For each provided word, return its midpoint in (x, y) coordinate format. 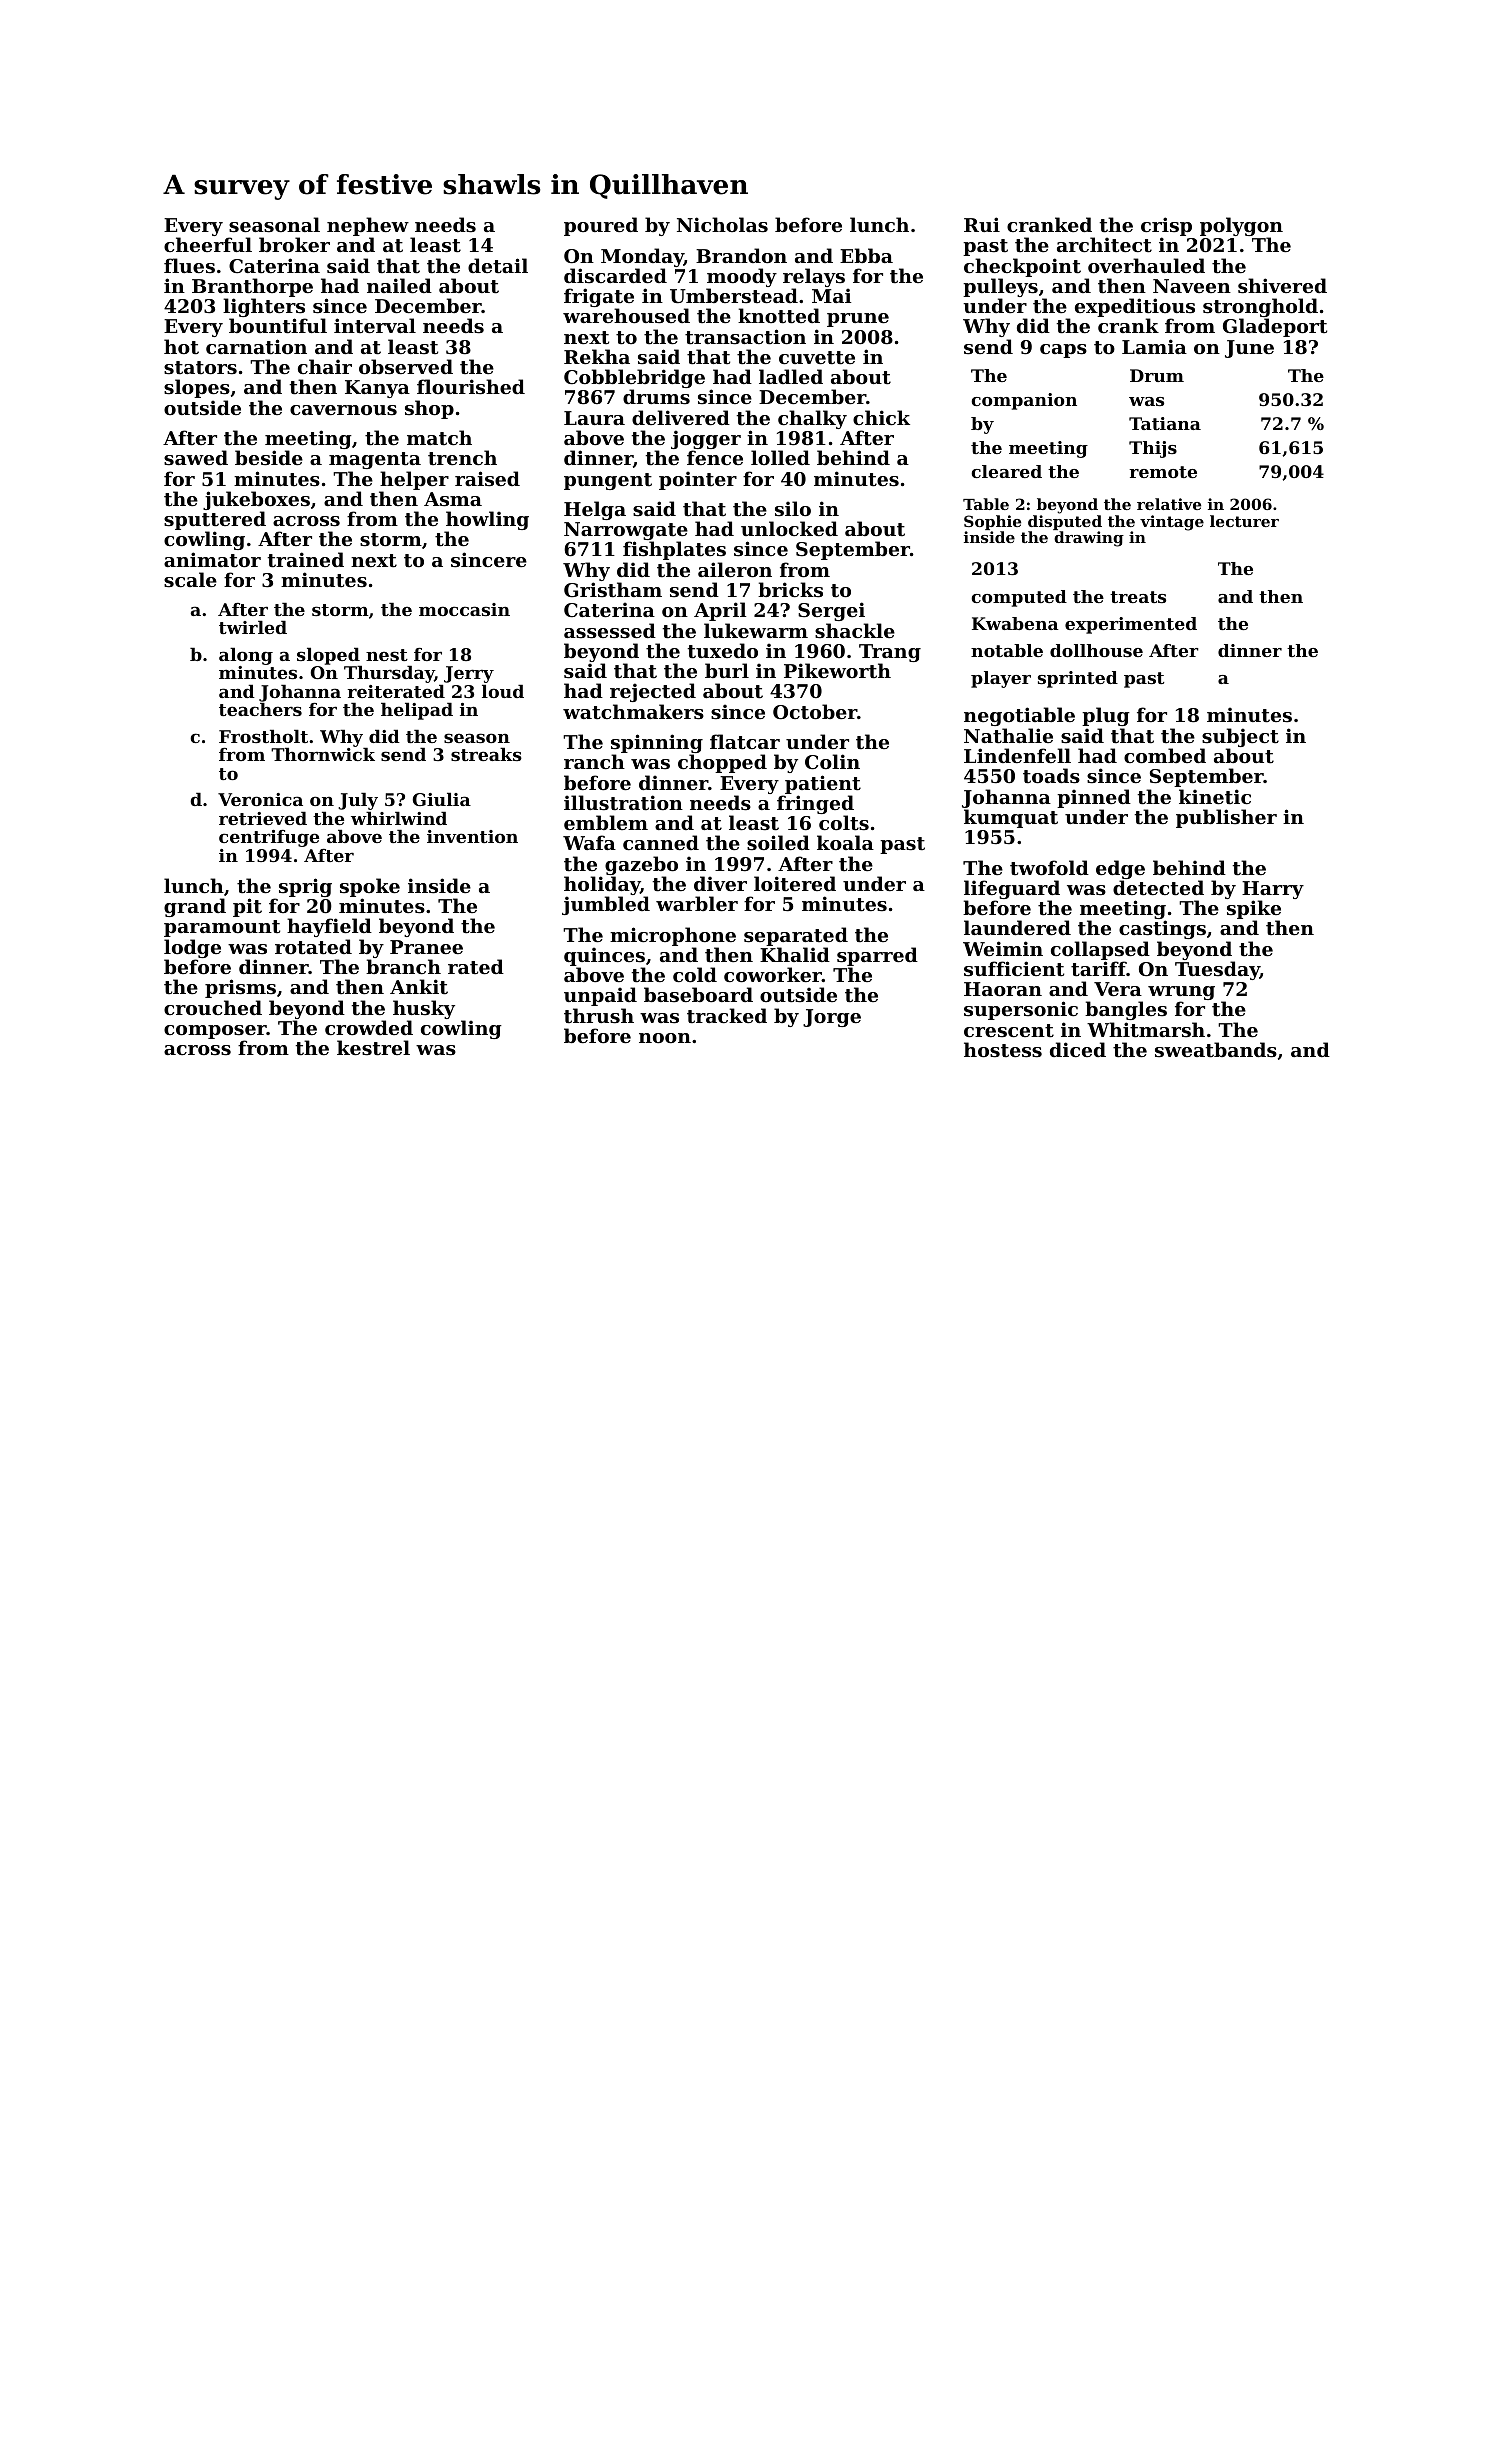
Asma (453, 499)
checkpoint (1022, 267)
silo (793, 508)
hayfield (329, 927)
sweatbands (1216, 1050)
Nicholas (722, 224)
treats (1138, 597)
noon (665, 1038)
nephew (368, 227)
